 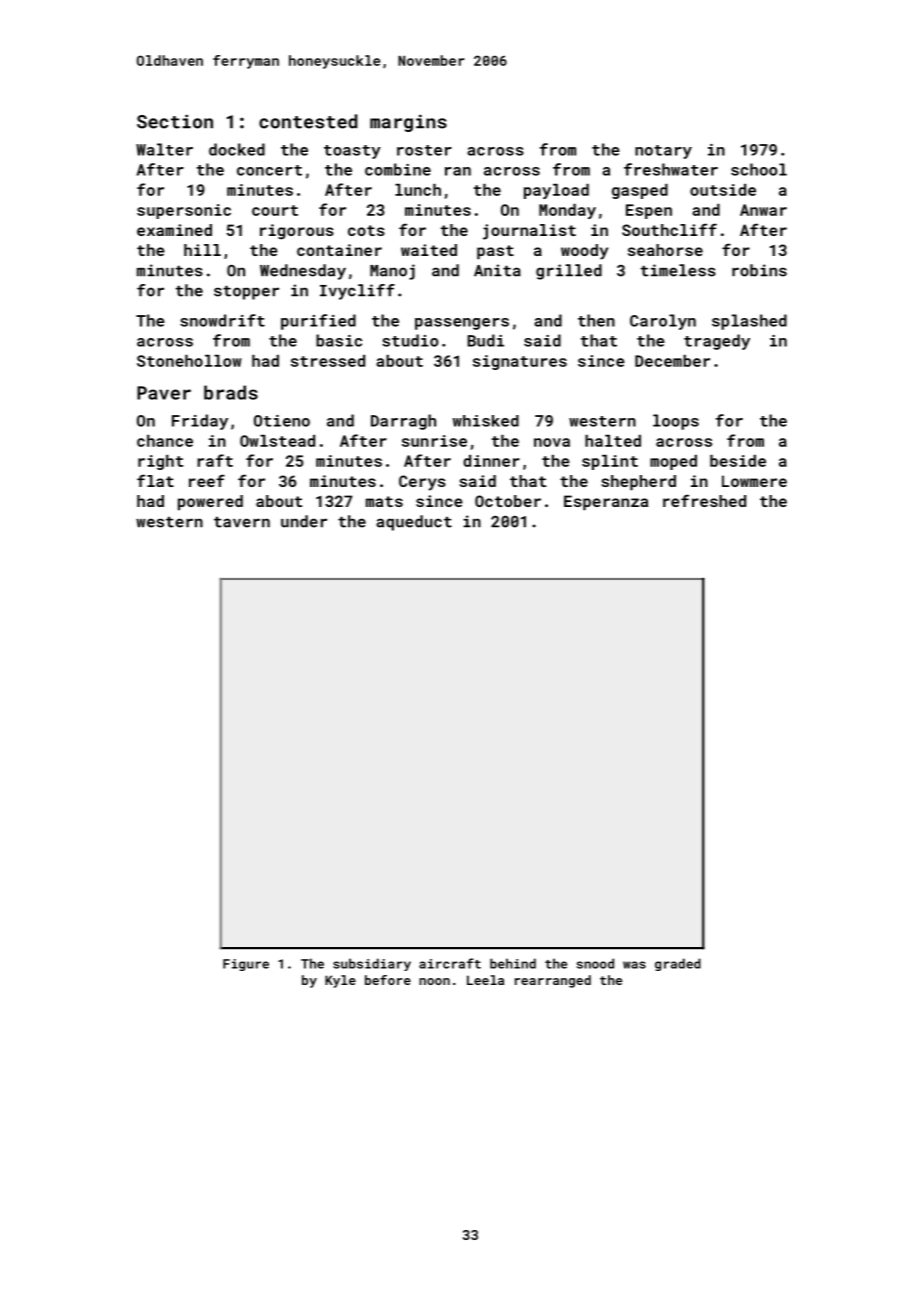 What do you see at coordinates (704, 500) in the image?
I see `refreshed` at bounding box center [704, 500].
